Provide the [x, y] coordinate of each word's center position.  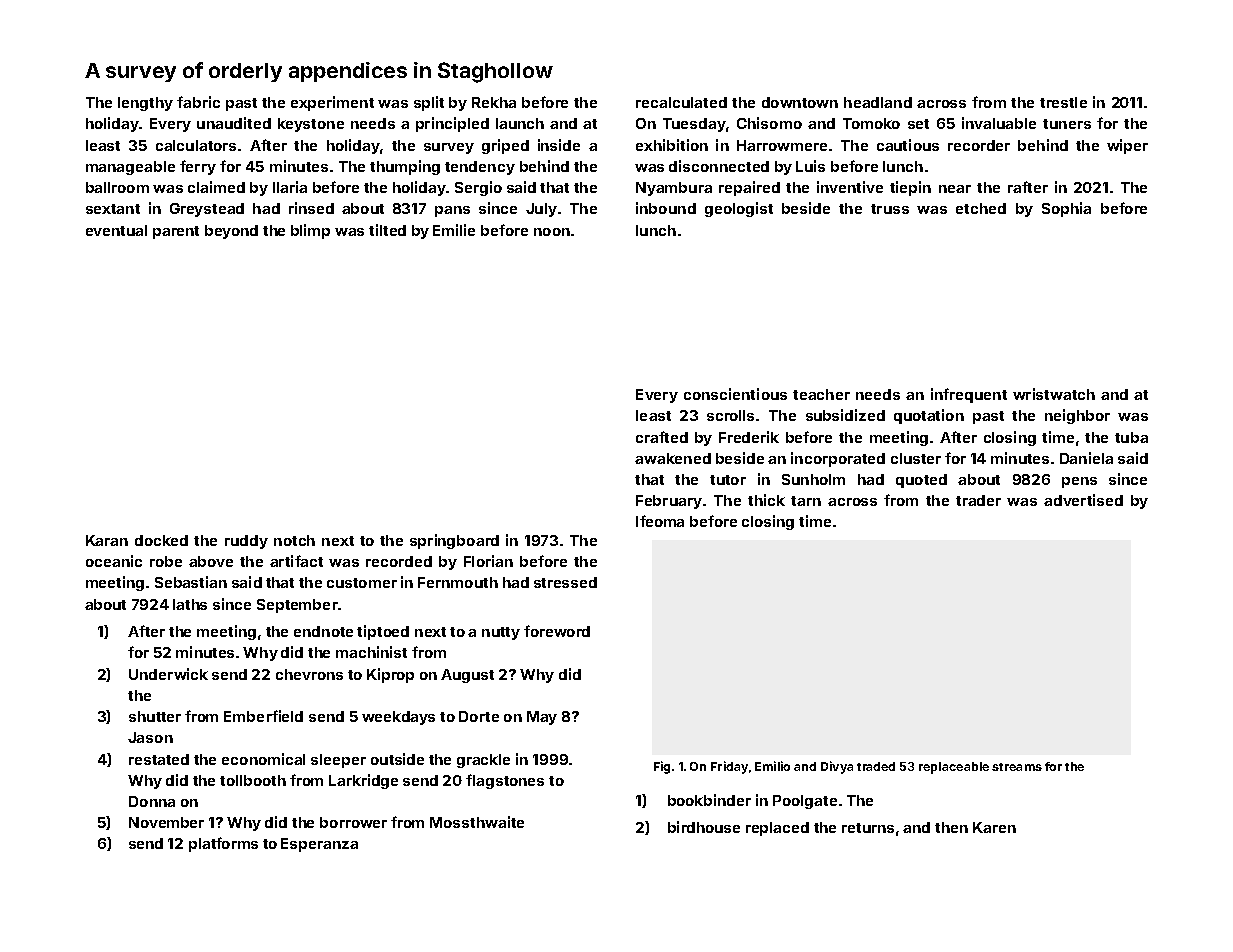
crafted [662, 437]
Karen [994, 827]
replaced [777, 829]
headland [878, 102]
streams [1017, 767]
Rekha [494, 102]
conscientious [735, 394]
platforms [223, 844]
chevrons [309, 674]
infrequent [969, 395]
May [542, 718]
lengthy [145, 104]
